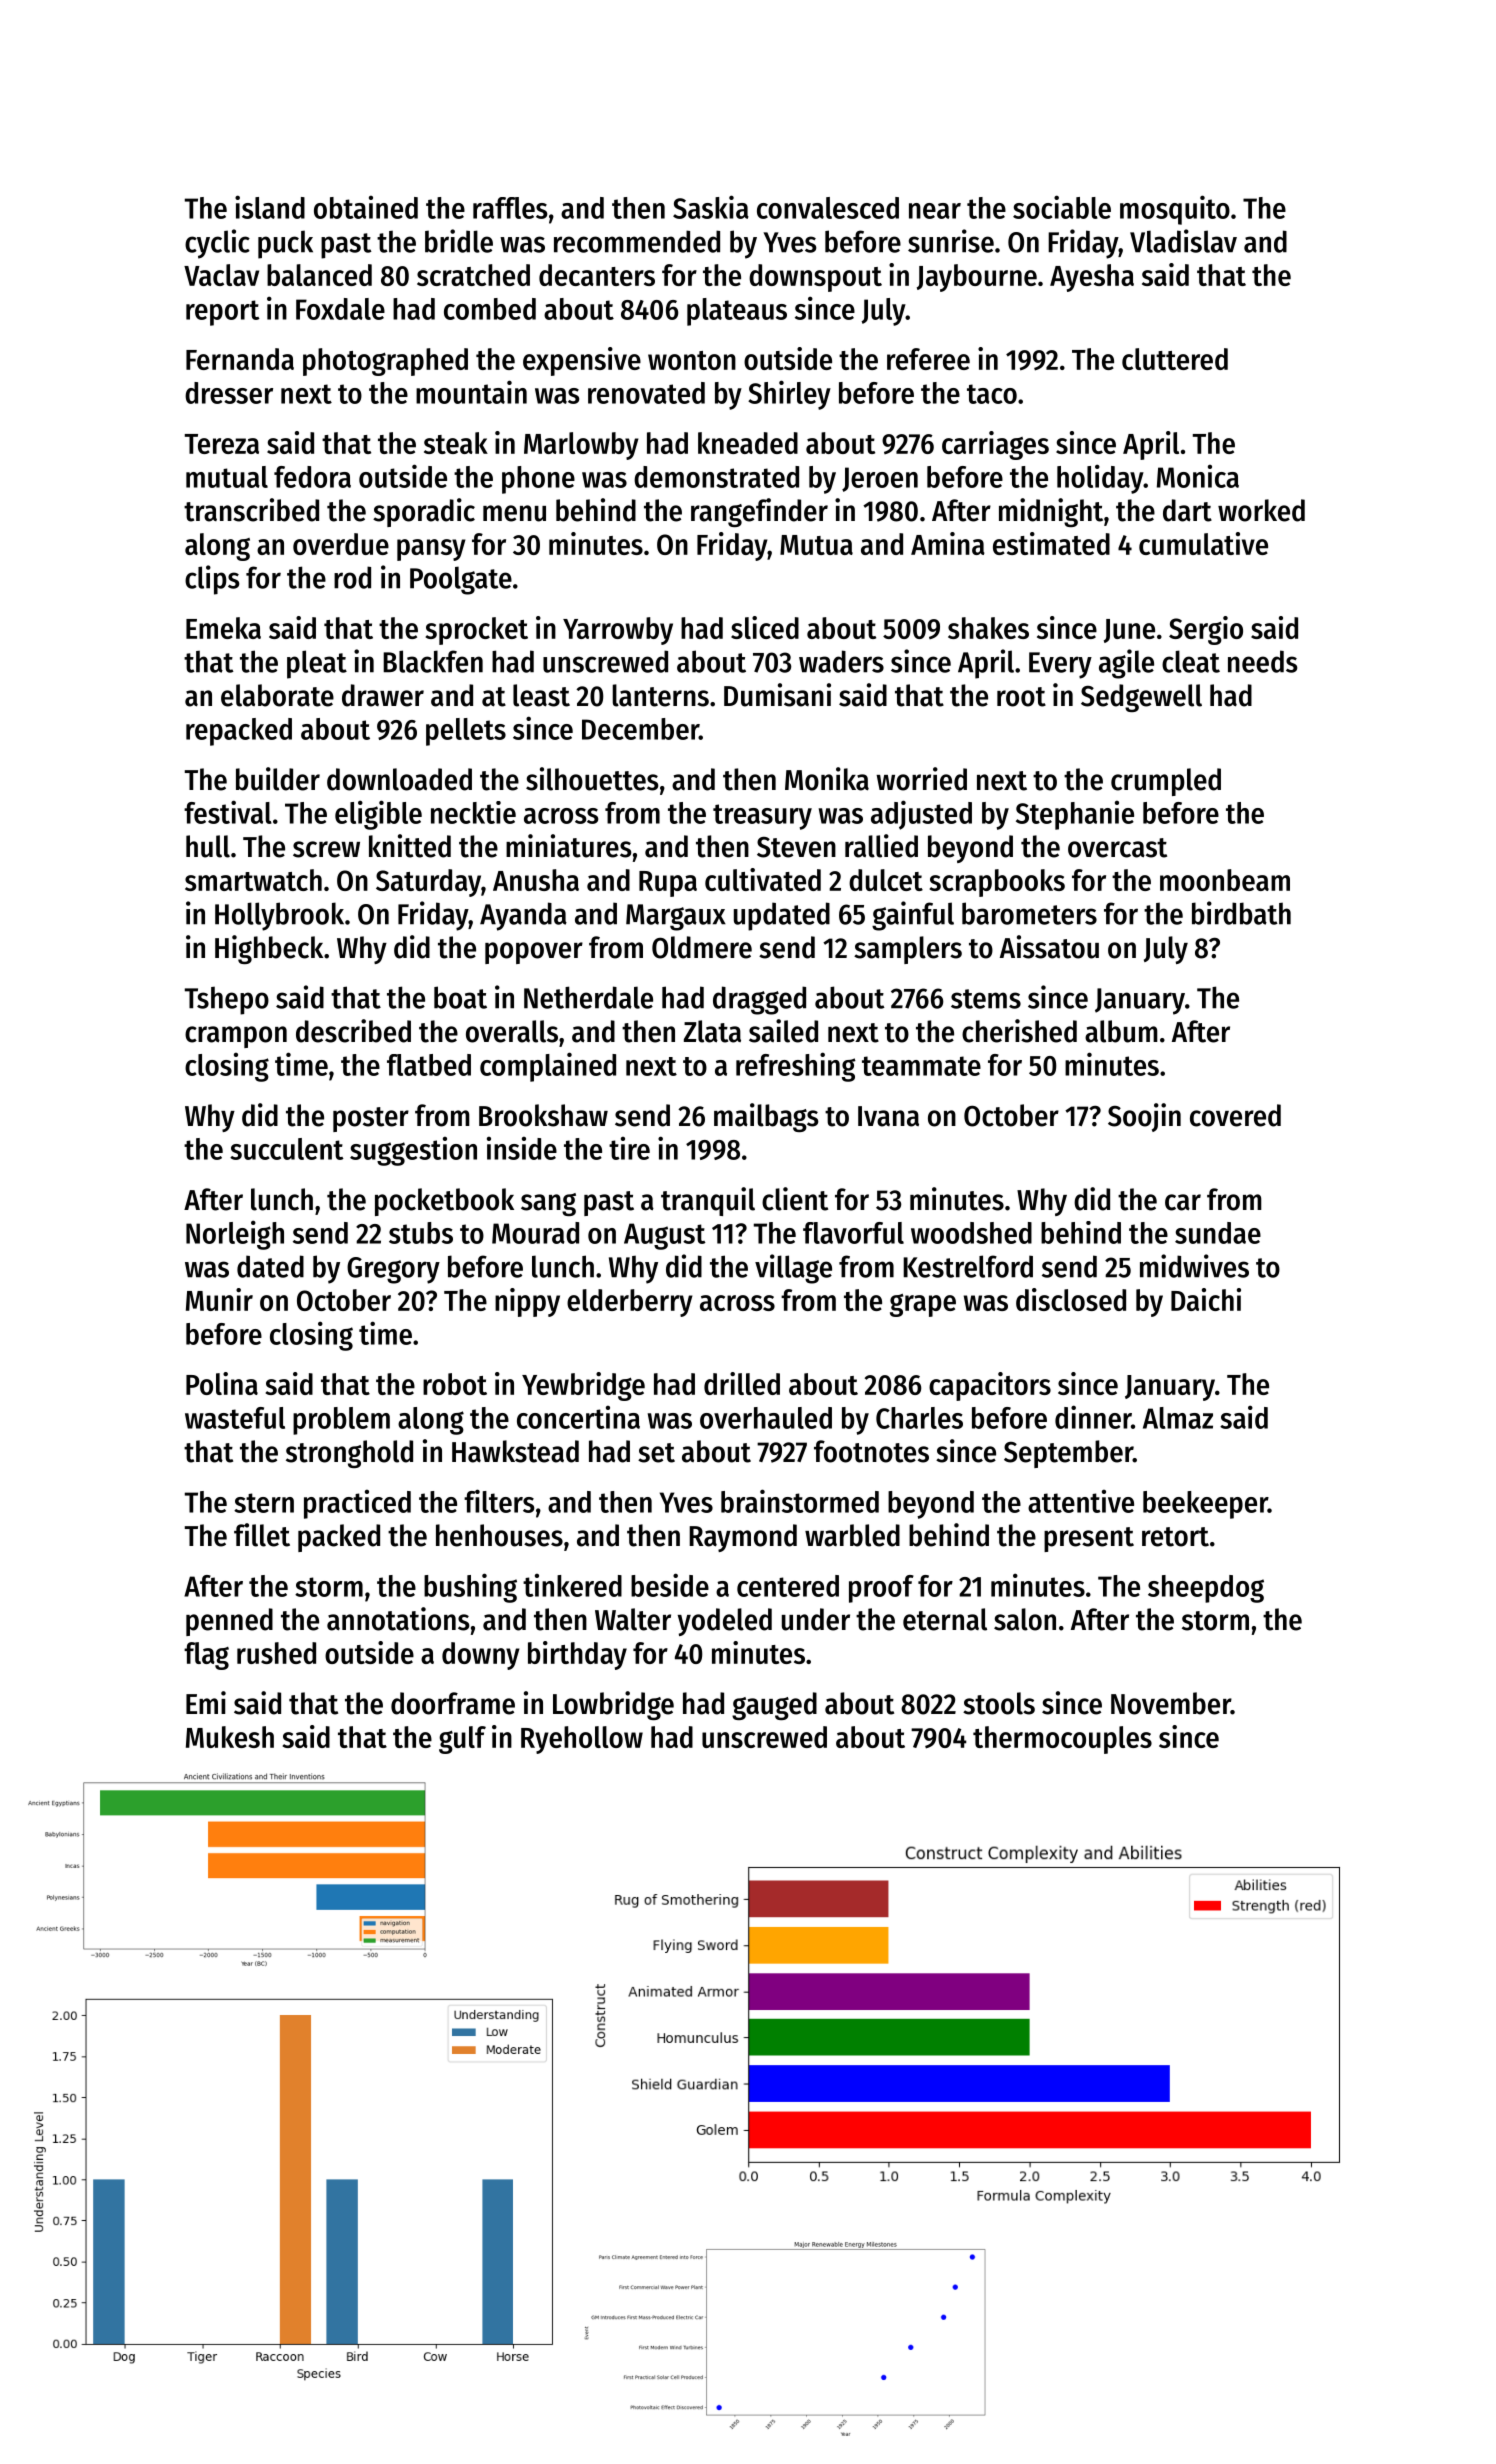  Describe the element at coordinates (548, 1204) in the screenshot. I see `sang` at that location.
